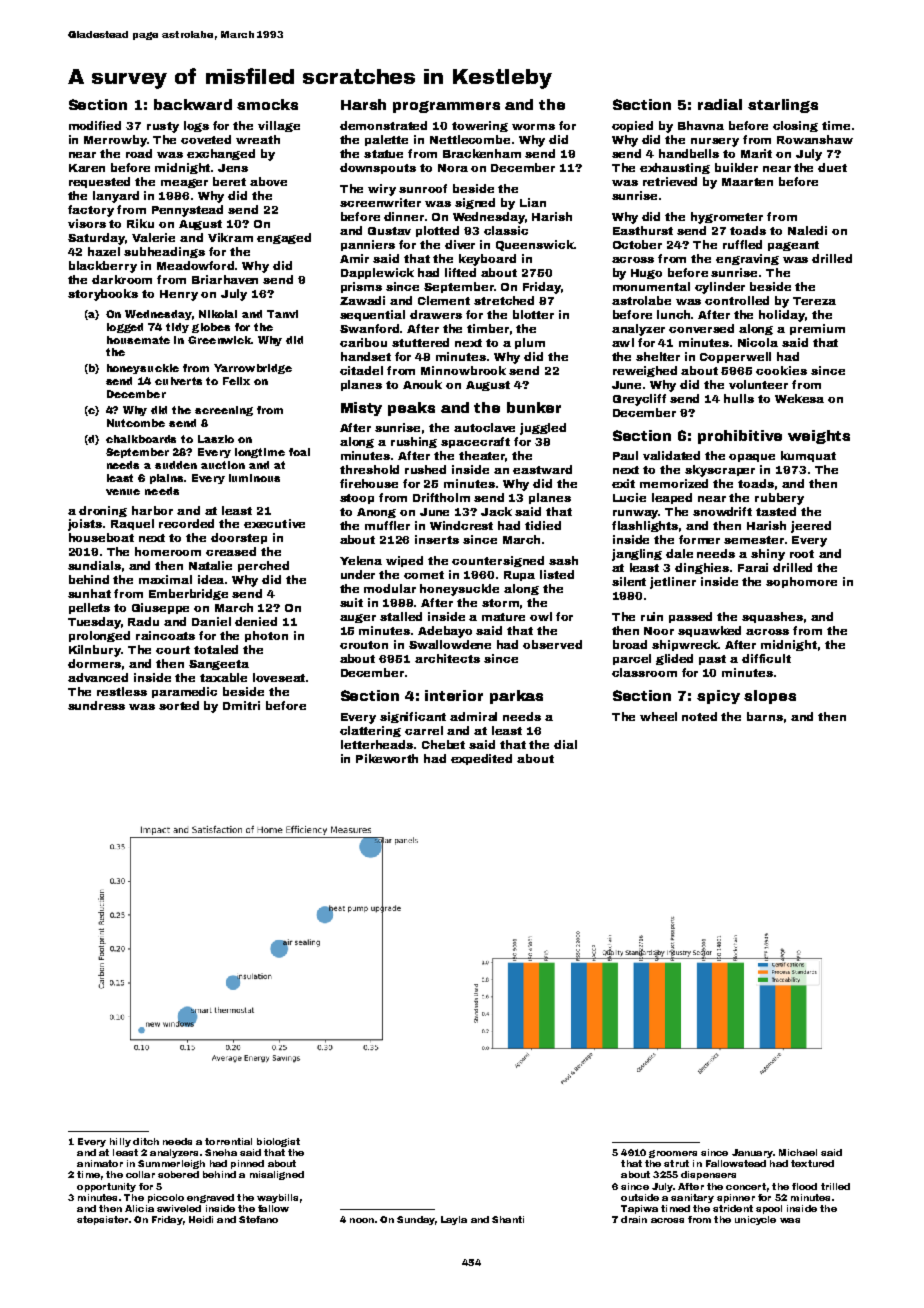 The width and height of the screenshot is (924, 1308). What do you see at coordinates (87, 168) in the screenshot?
I see `Karen` at bounding box center [87, 168].
